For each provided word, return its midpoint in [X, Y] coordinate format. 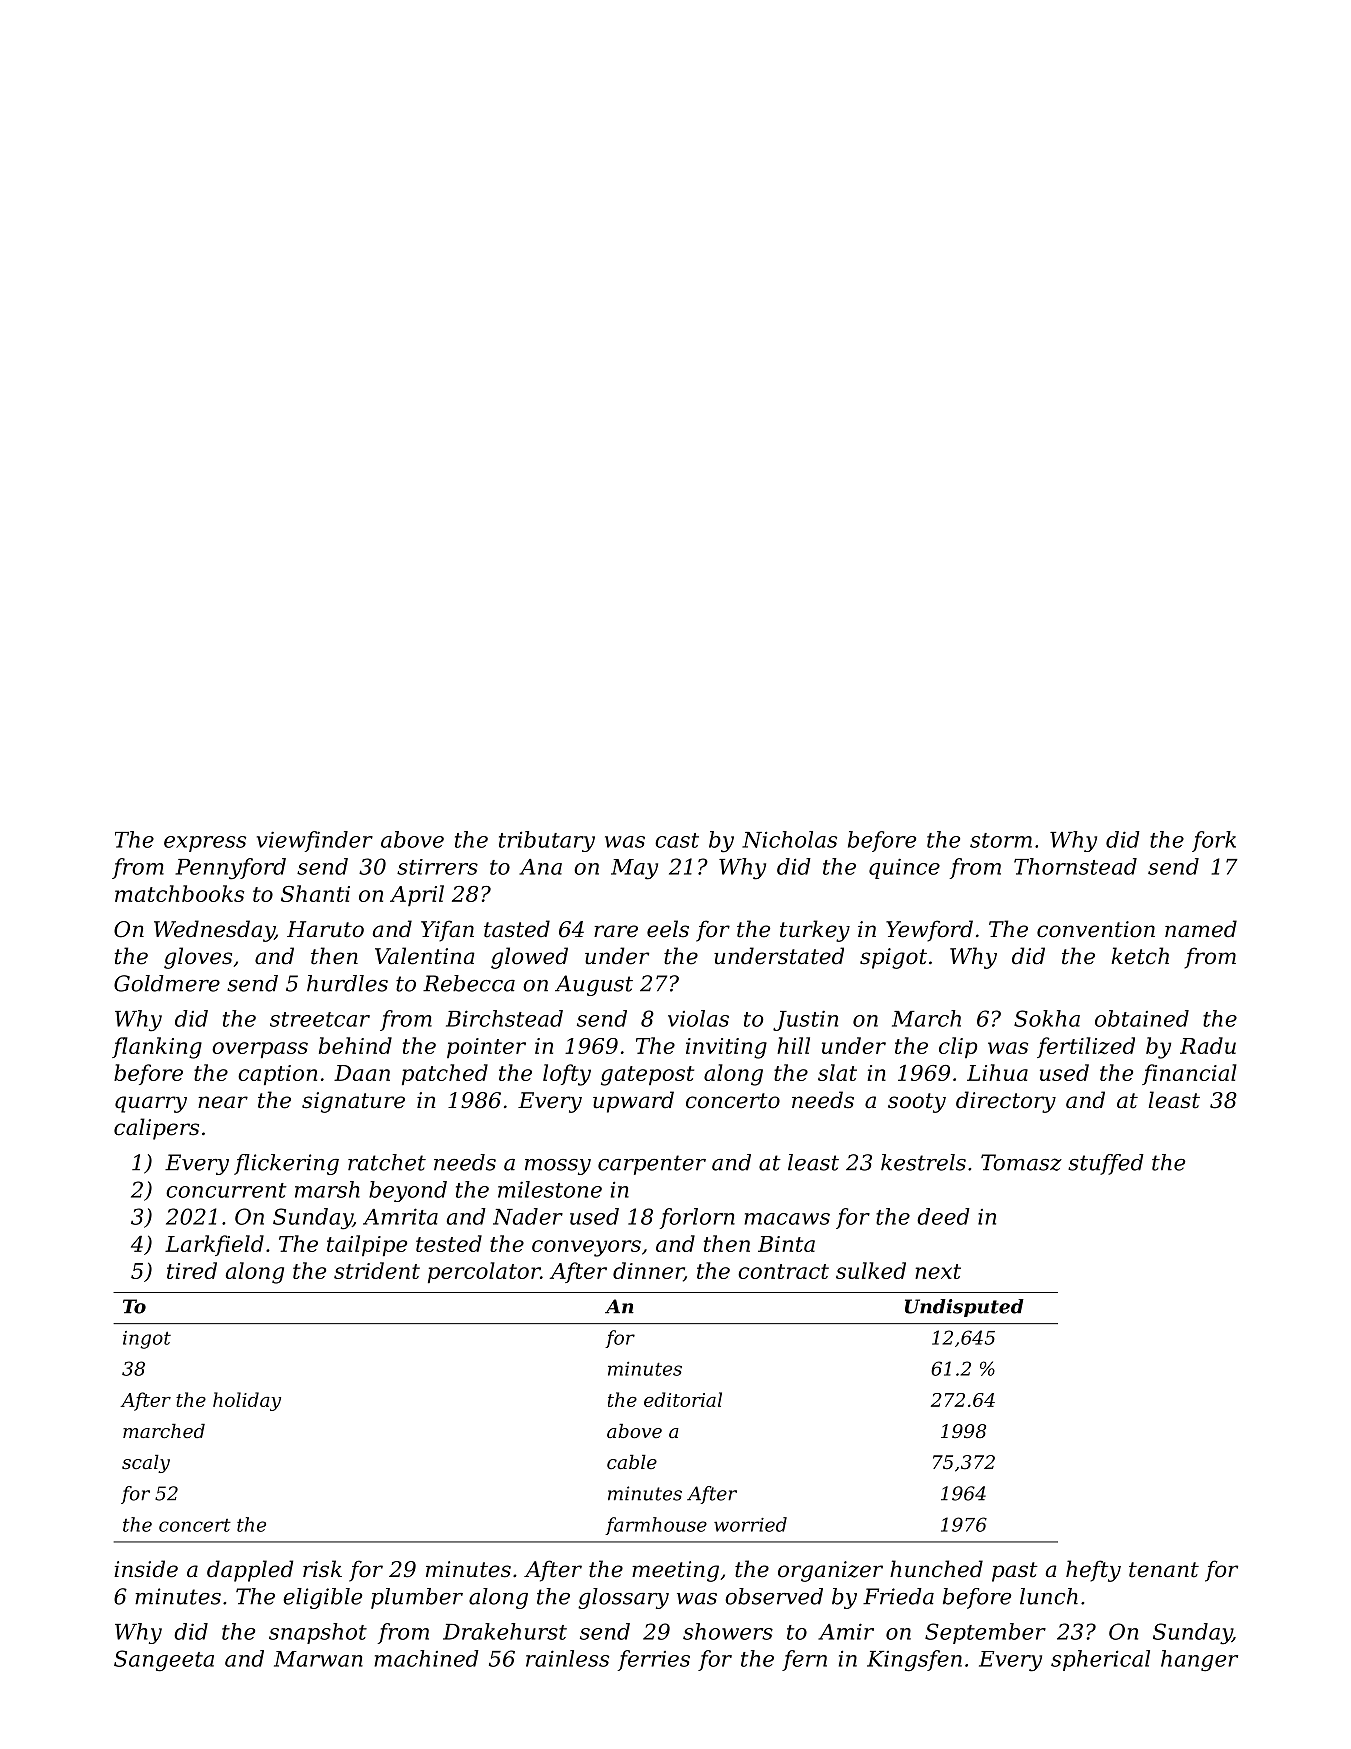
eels [668, 929]
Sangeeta [164, 1661]
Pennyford [230, 869]
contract [783, 1271]
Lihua [997, 1072]
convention [1096, 929]
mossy [558, 1167]
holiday [247, 1401]
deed [943, 1216]
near [223, 1102]
